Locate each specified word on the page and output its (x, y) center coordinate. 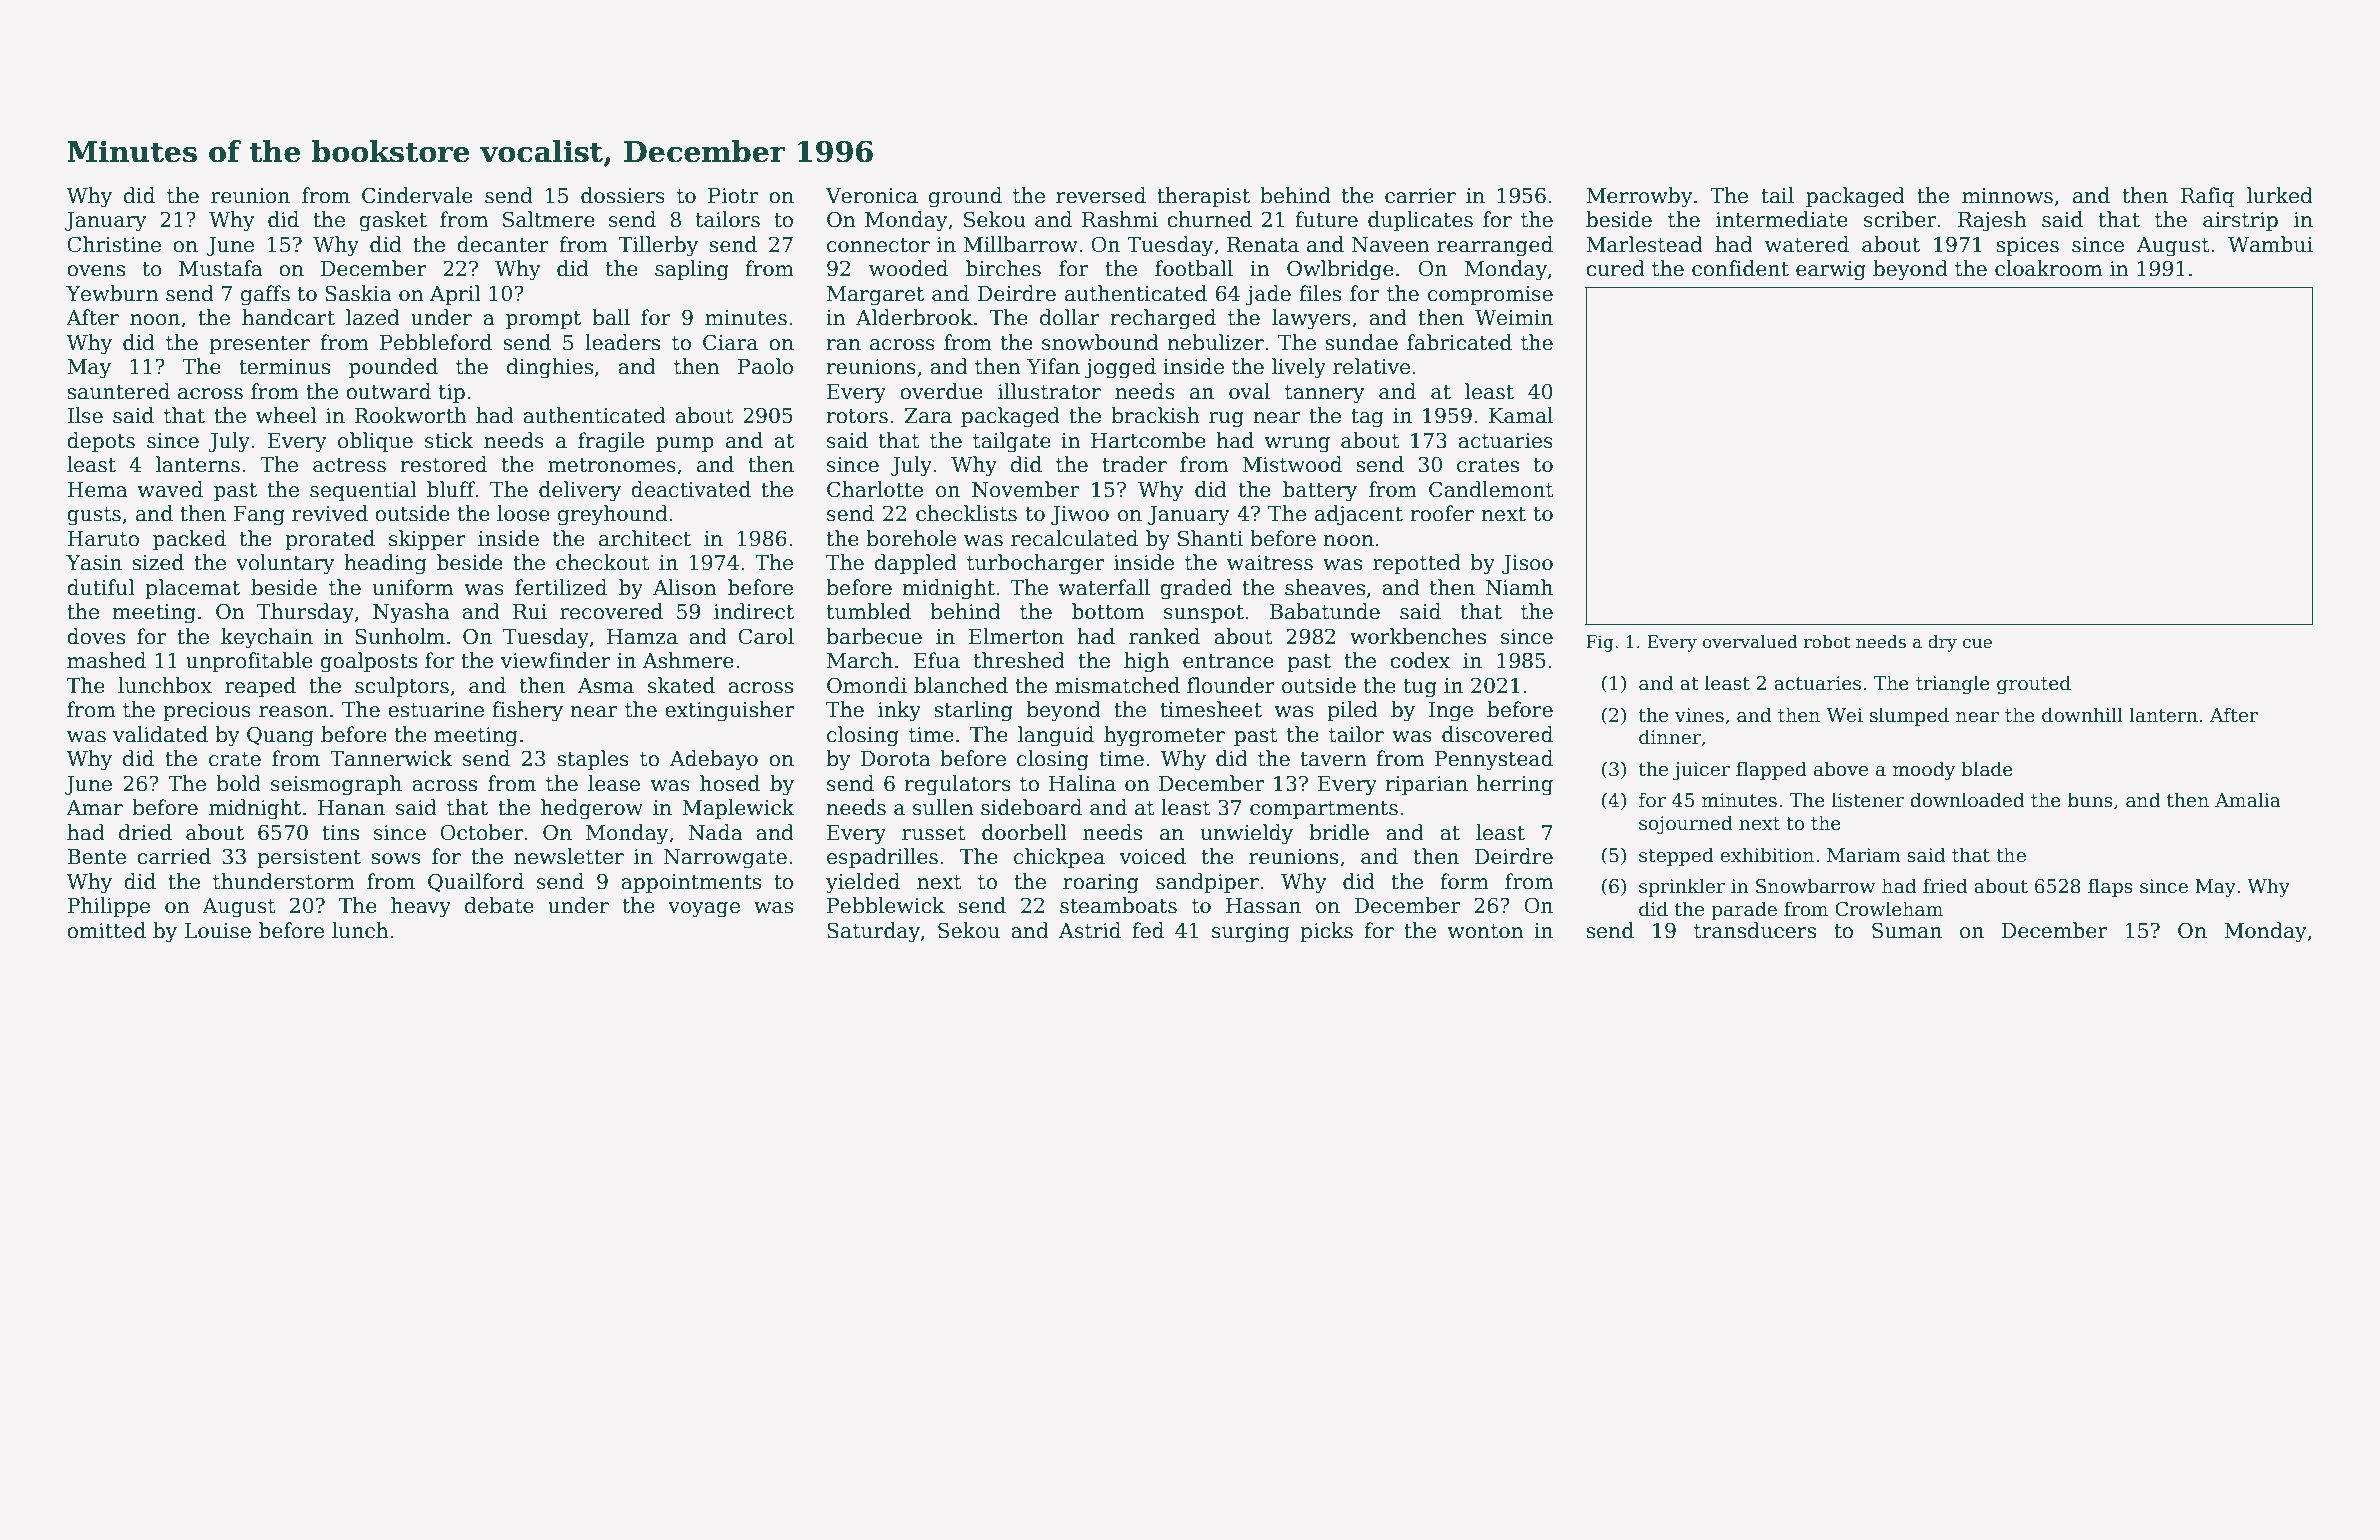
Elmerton (1016, 636)
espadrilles (882, 858)
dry (1942, 643)
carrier (1420, 196)
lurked (2280, 195)
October (481, 832)
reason (293, 712)
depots (101, 442)
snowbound (1100, 342)
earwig (1831, 271)
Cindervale (417, 195)
